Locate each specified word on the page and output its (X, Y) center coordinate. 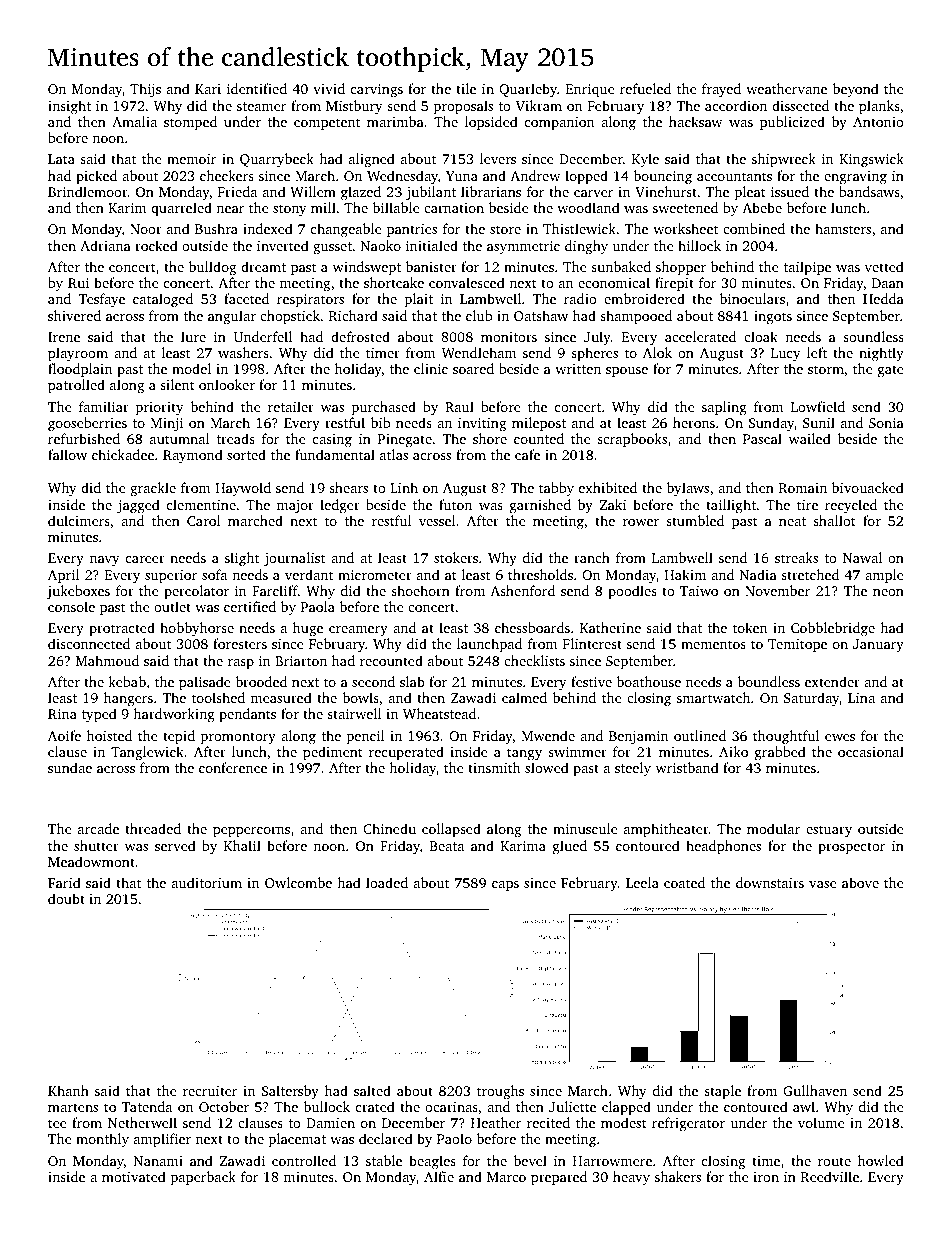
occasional (871, 751)
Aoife (64, 735)
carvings (377, 91)
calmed (524, 697)
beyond (856, 90)
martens (73, 1107)
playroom (78, 354)
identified (257, 88)
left (817, 352)
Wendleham (479, 352)
